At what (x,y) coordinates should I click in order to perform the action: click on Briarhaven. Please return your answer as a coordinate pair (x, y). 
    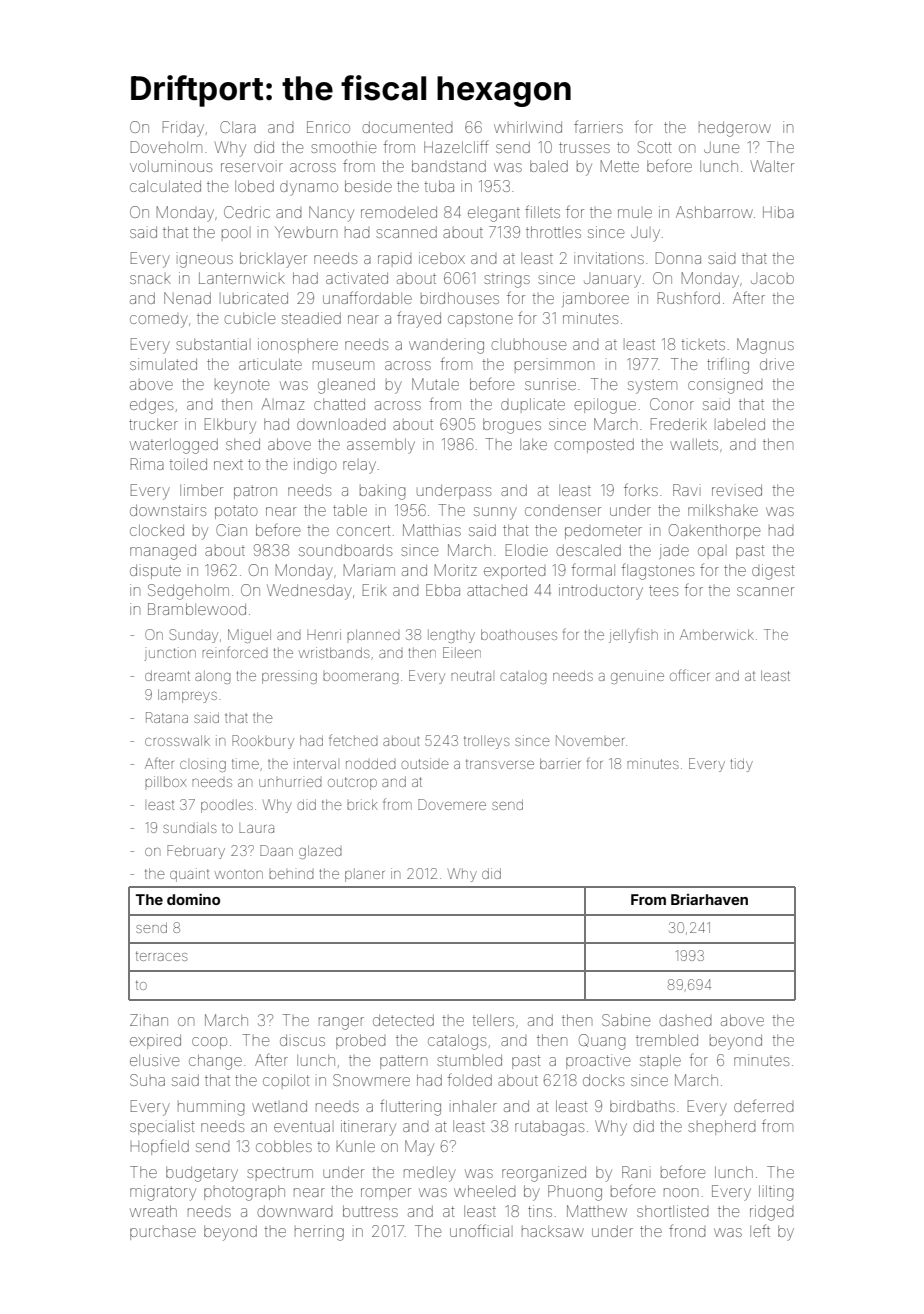
    Looking at the image, I should click on (709, 899).
